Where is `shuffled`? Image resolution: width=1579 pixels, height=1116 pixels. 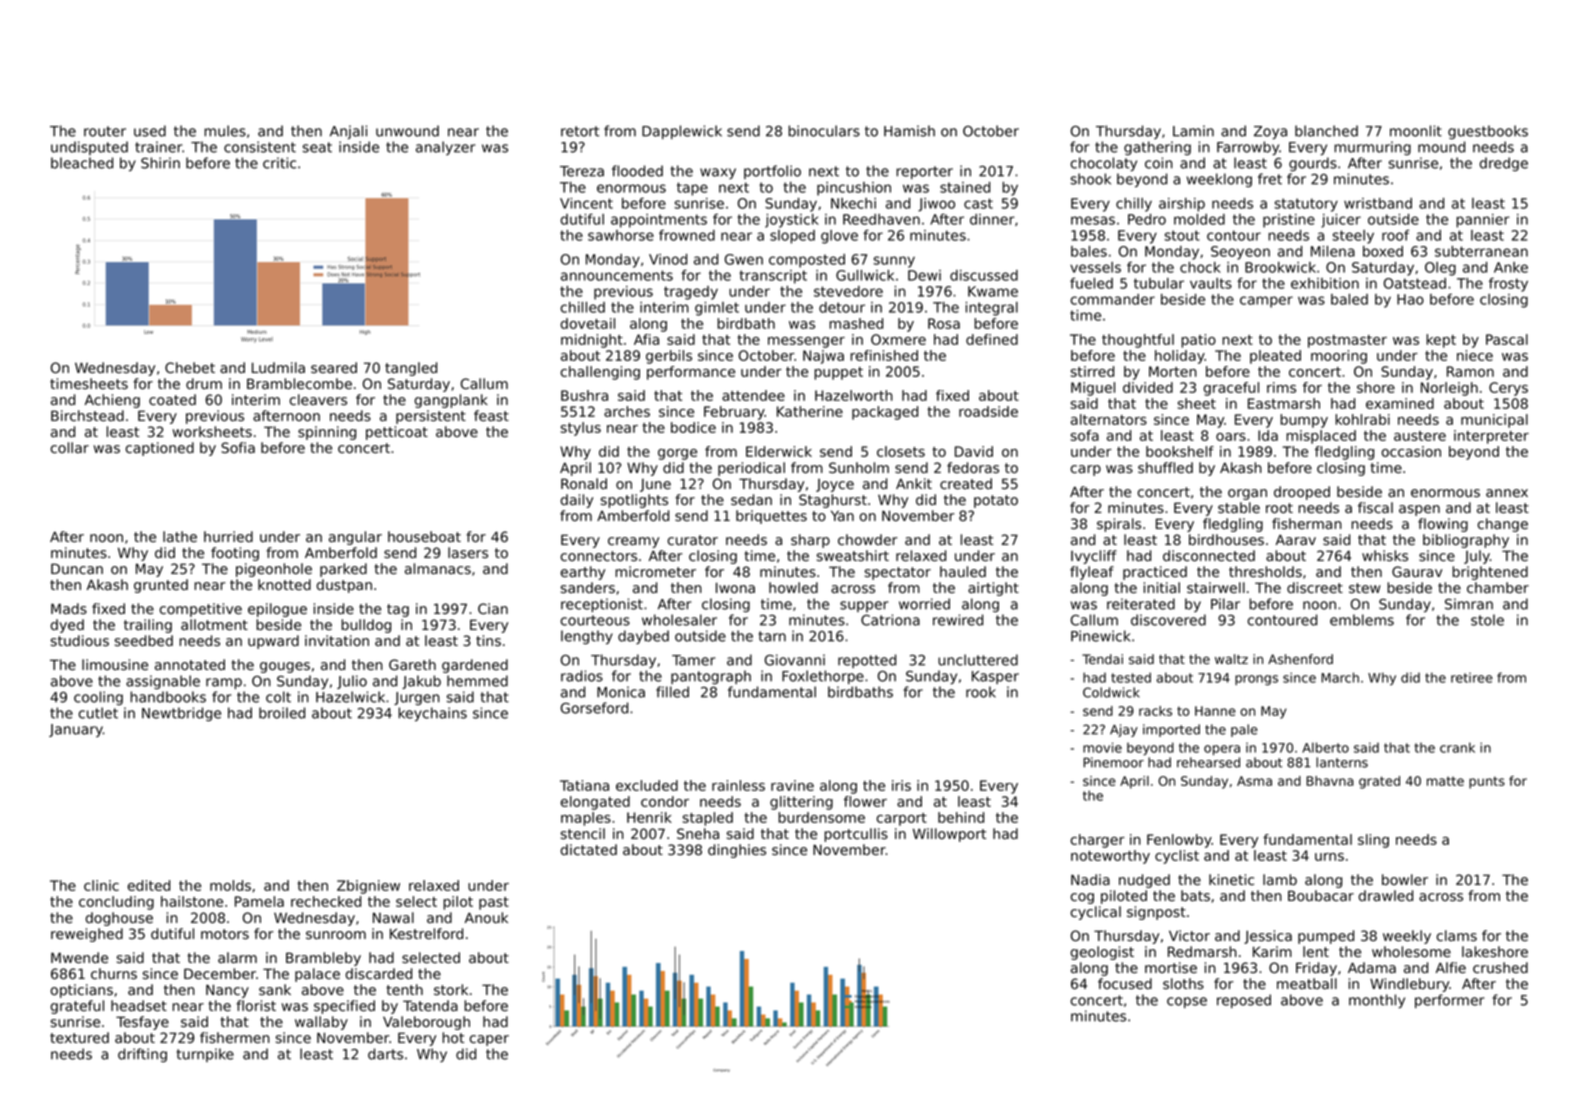 shuffled is located at coordinates (1165, 467).
